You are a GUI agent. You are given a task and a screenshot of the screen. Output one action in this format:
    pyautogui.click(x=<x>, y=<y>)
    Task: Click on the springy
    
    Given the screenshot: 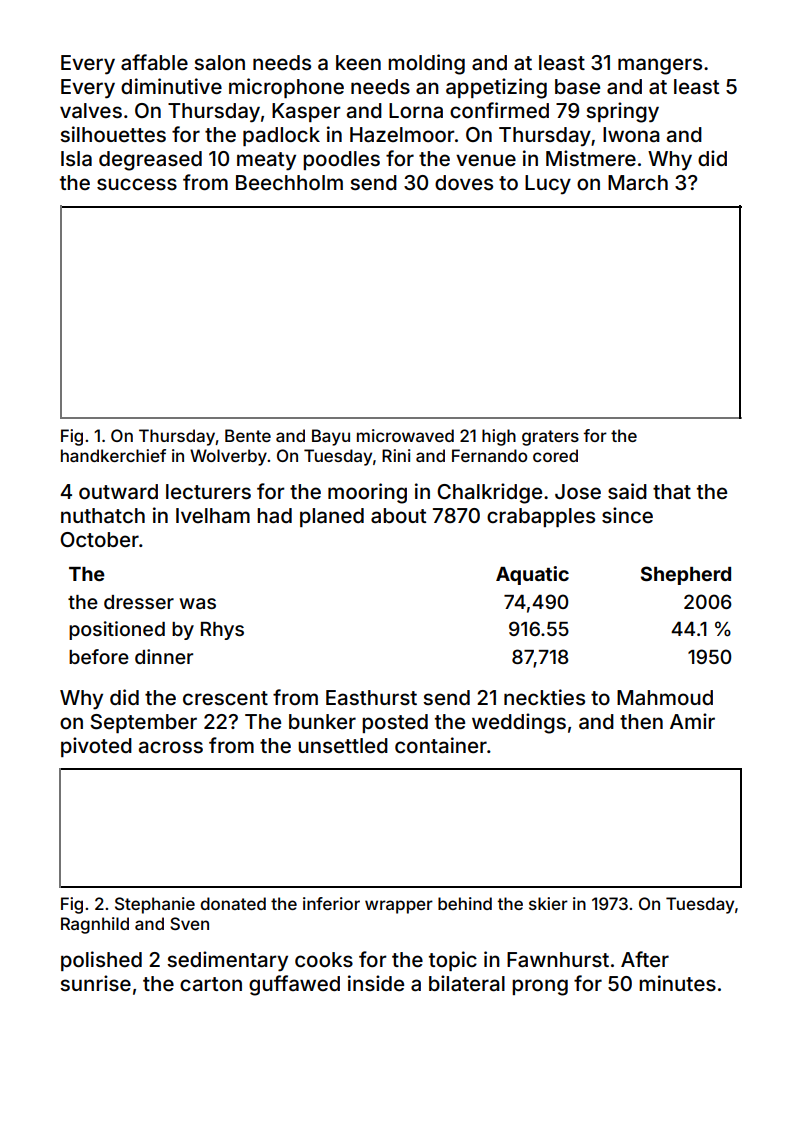 What is the action you would take?
    pyautogui.click(x=622, y=112)
